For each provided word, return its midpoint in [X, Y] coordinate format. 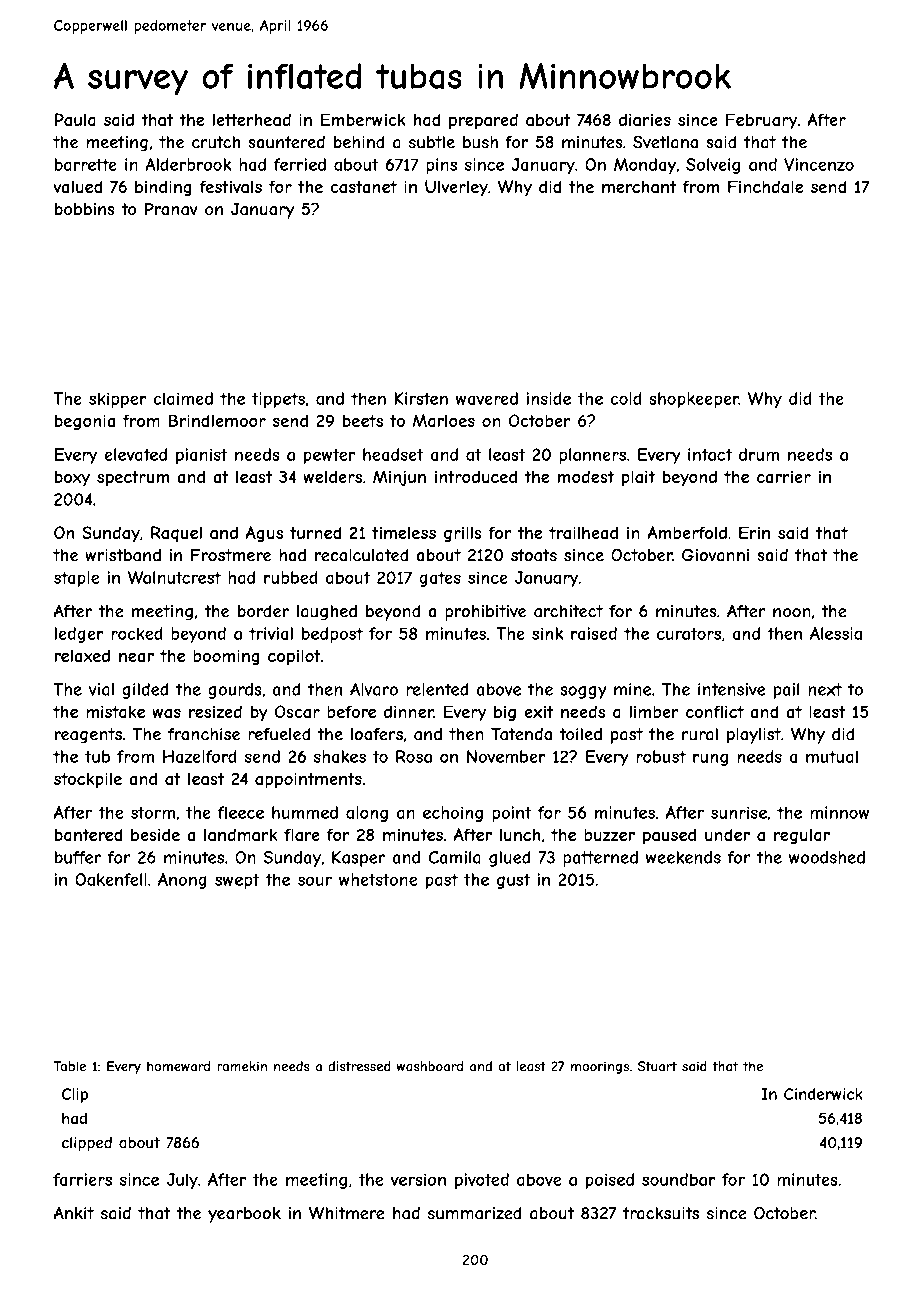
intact [710, 454]
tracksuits [661, 1213]
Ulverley [456, 188]
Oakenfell [111, 879]
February [761, 121]
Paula [75, 119]
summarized [475, 1213]
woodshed [827, 857]
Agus [264, 534]
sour [315, 881]
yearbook [244, 1215]
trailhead [583, 532]
